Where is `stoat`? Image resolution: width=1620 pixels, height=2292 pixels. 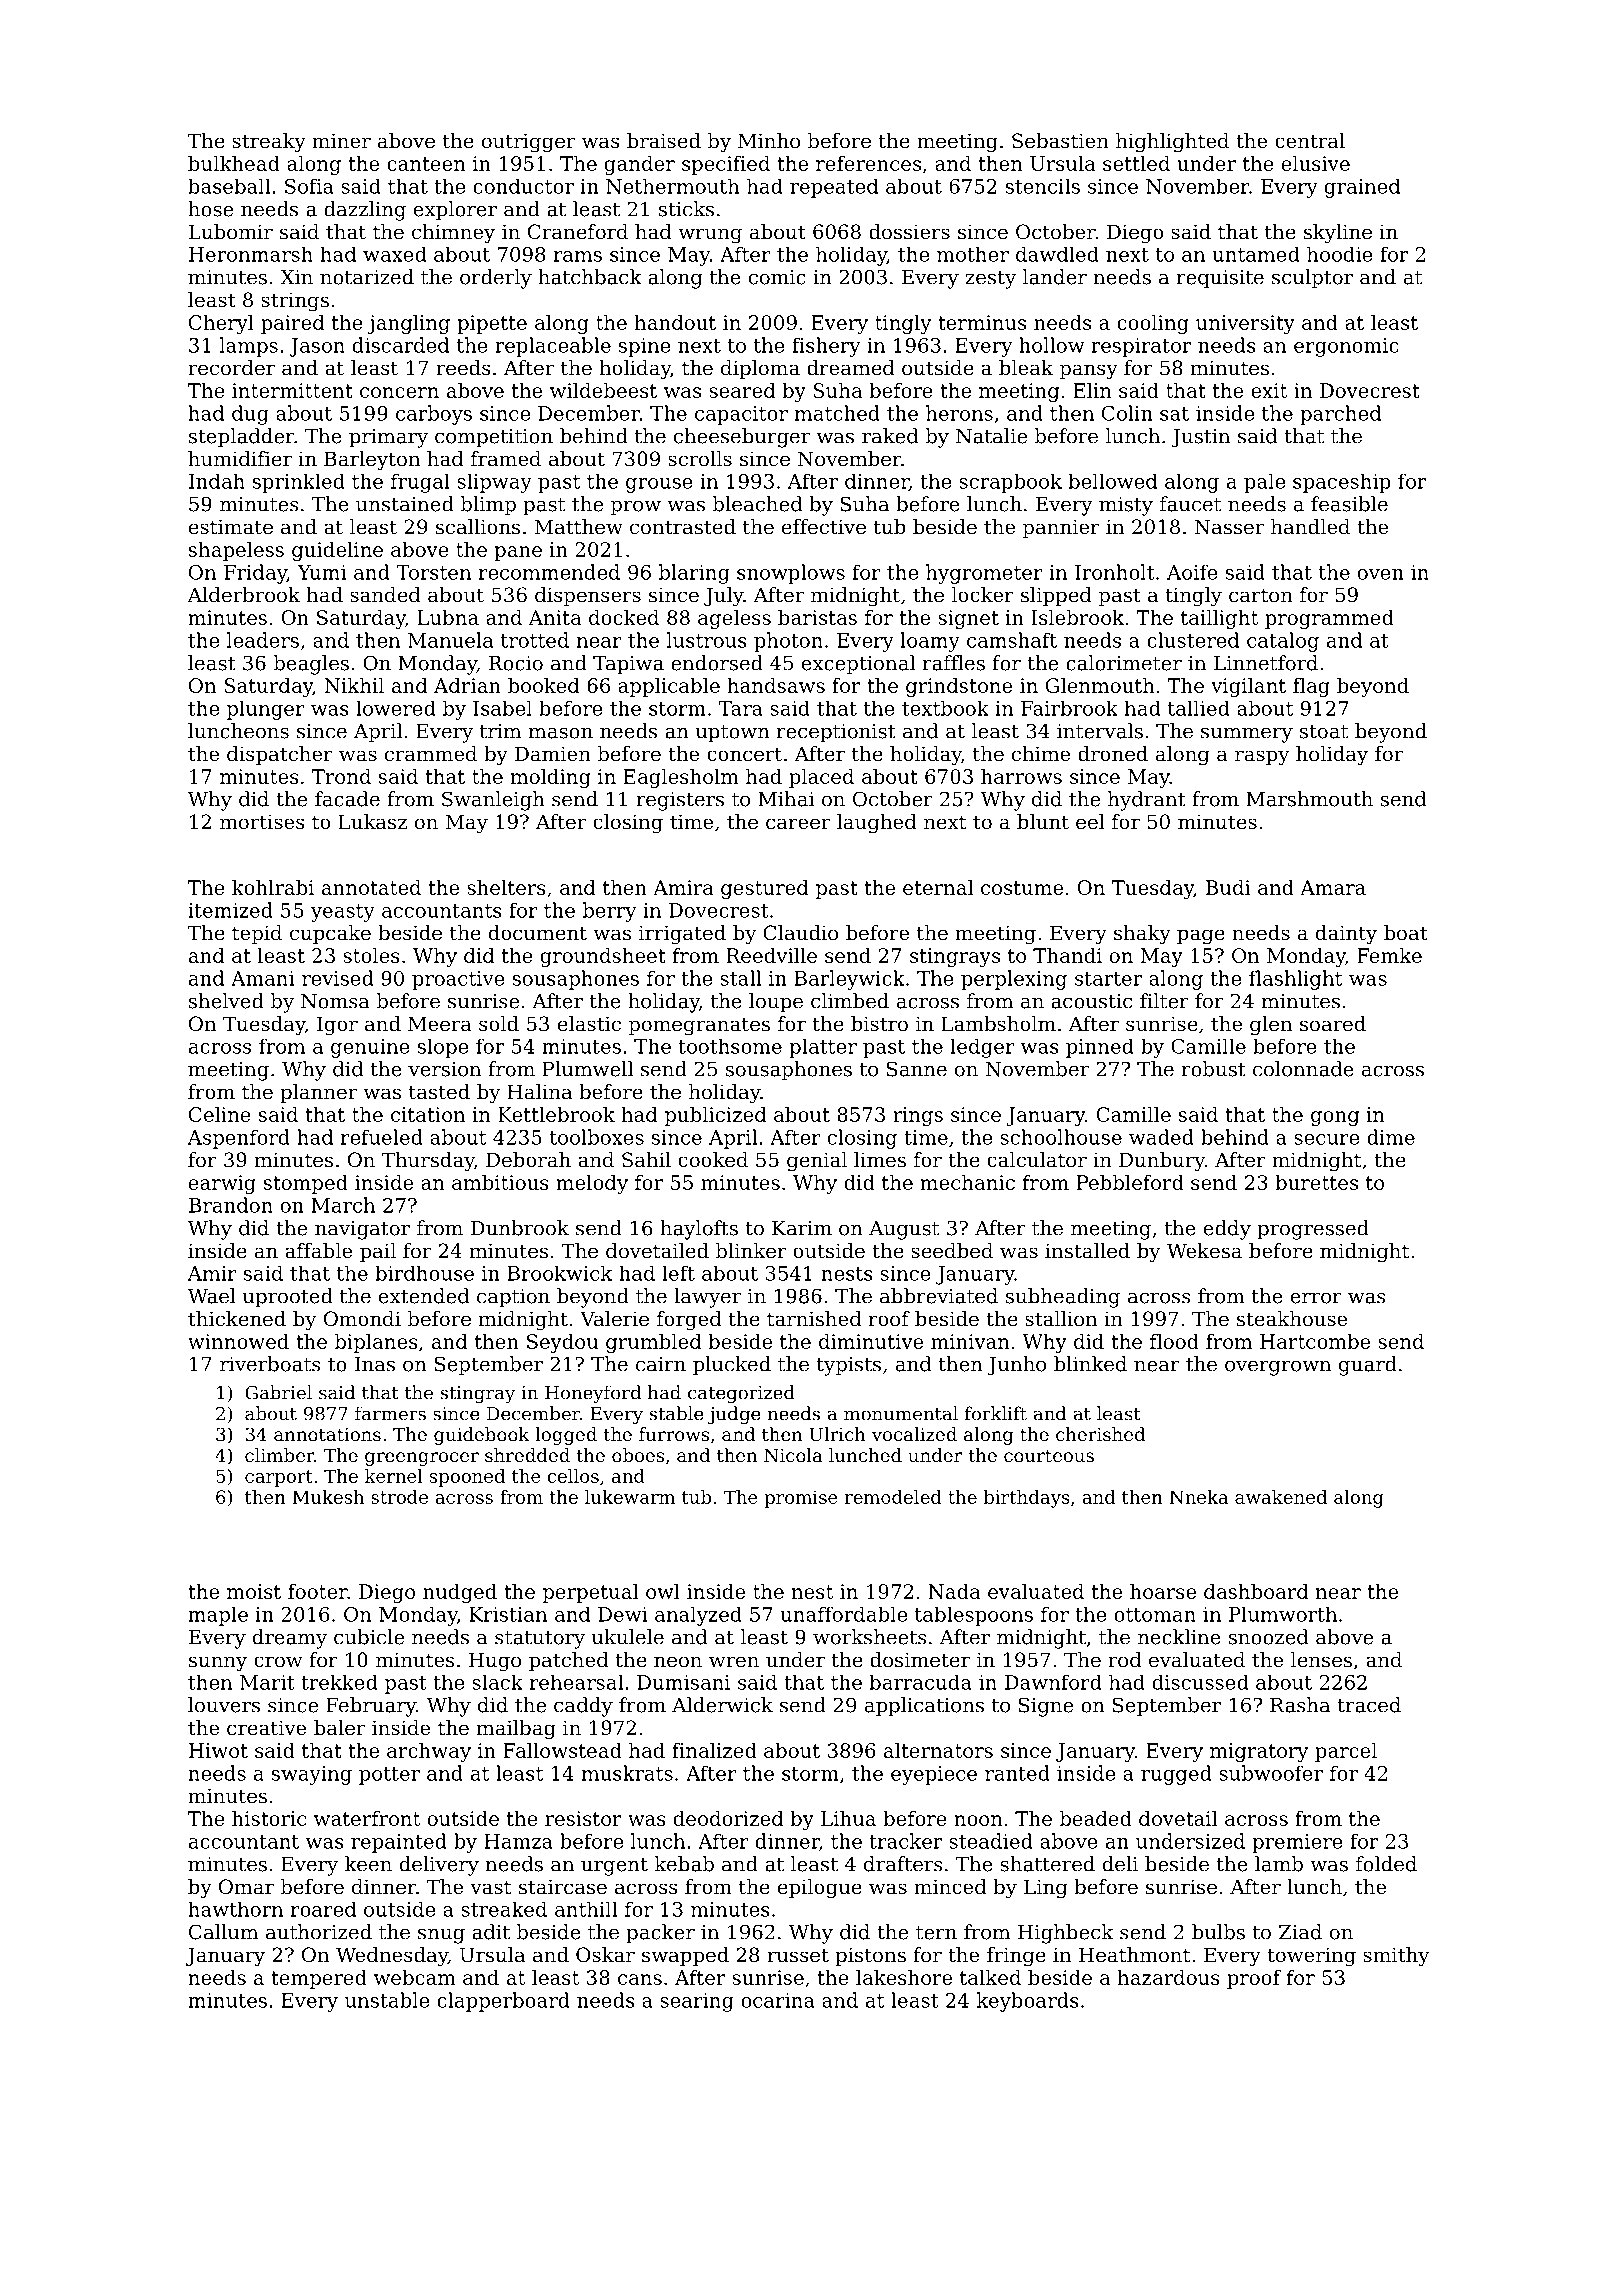 stoat is located at coordinates (1324, 732).
